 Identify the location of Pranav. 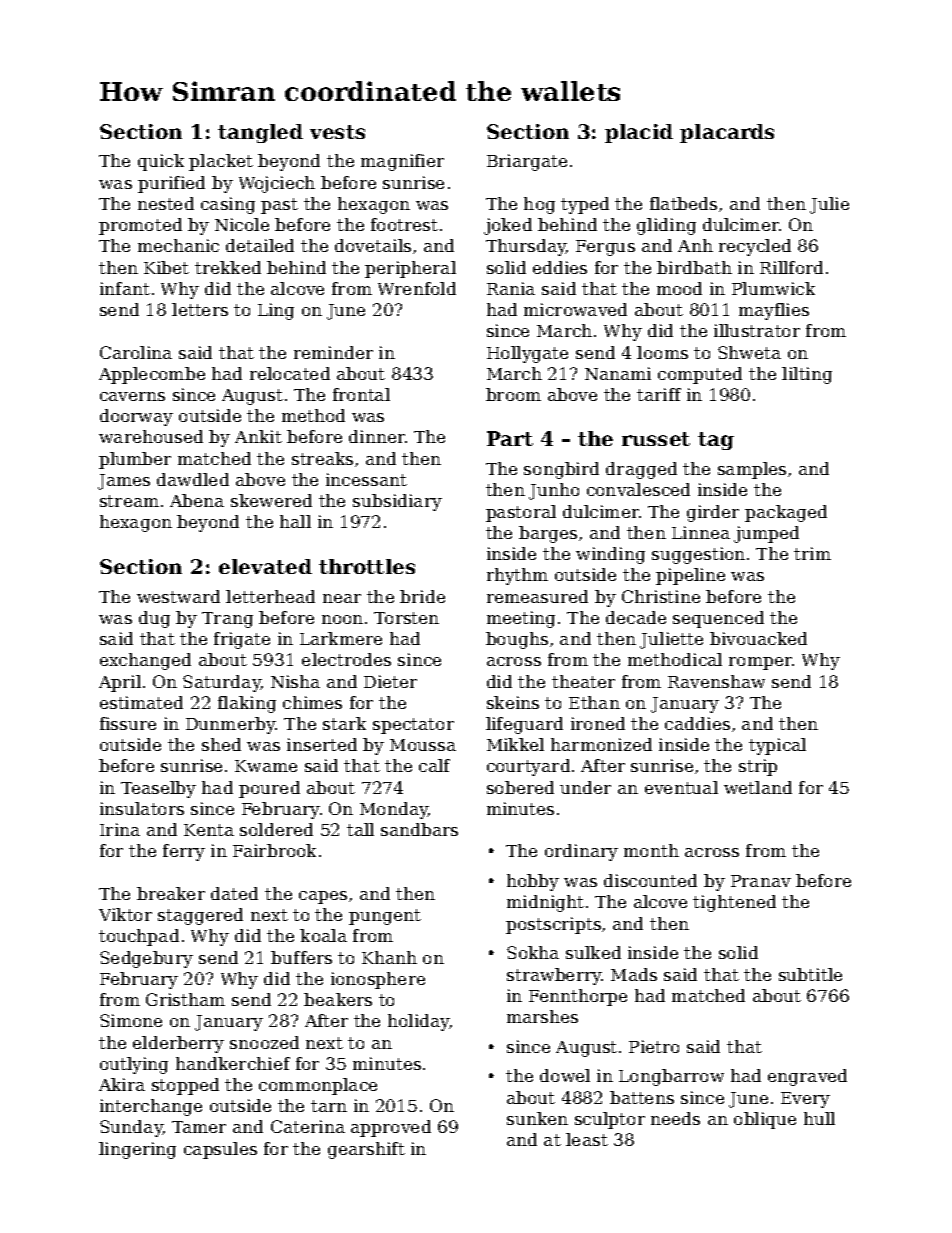
(761, 881).
